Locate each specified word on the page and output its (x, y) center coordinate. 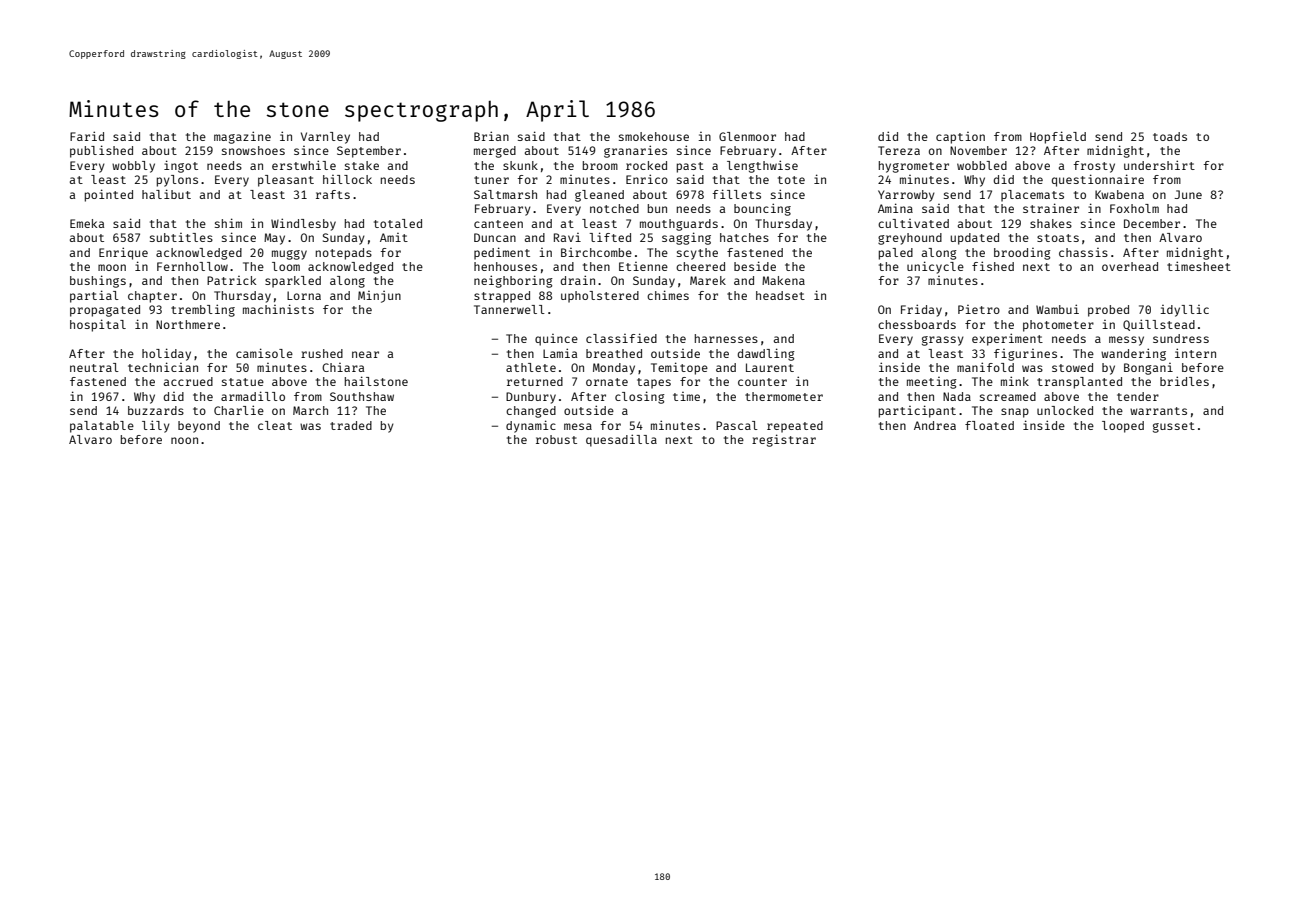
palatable (102, 427)
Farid (87, 136)
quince (556, 340)
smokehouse (654, 136)
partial (94, 296)
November (978, 150)
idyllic (1184, 311)
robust (556, 439)
